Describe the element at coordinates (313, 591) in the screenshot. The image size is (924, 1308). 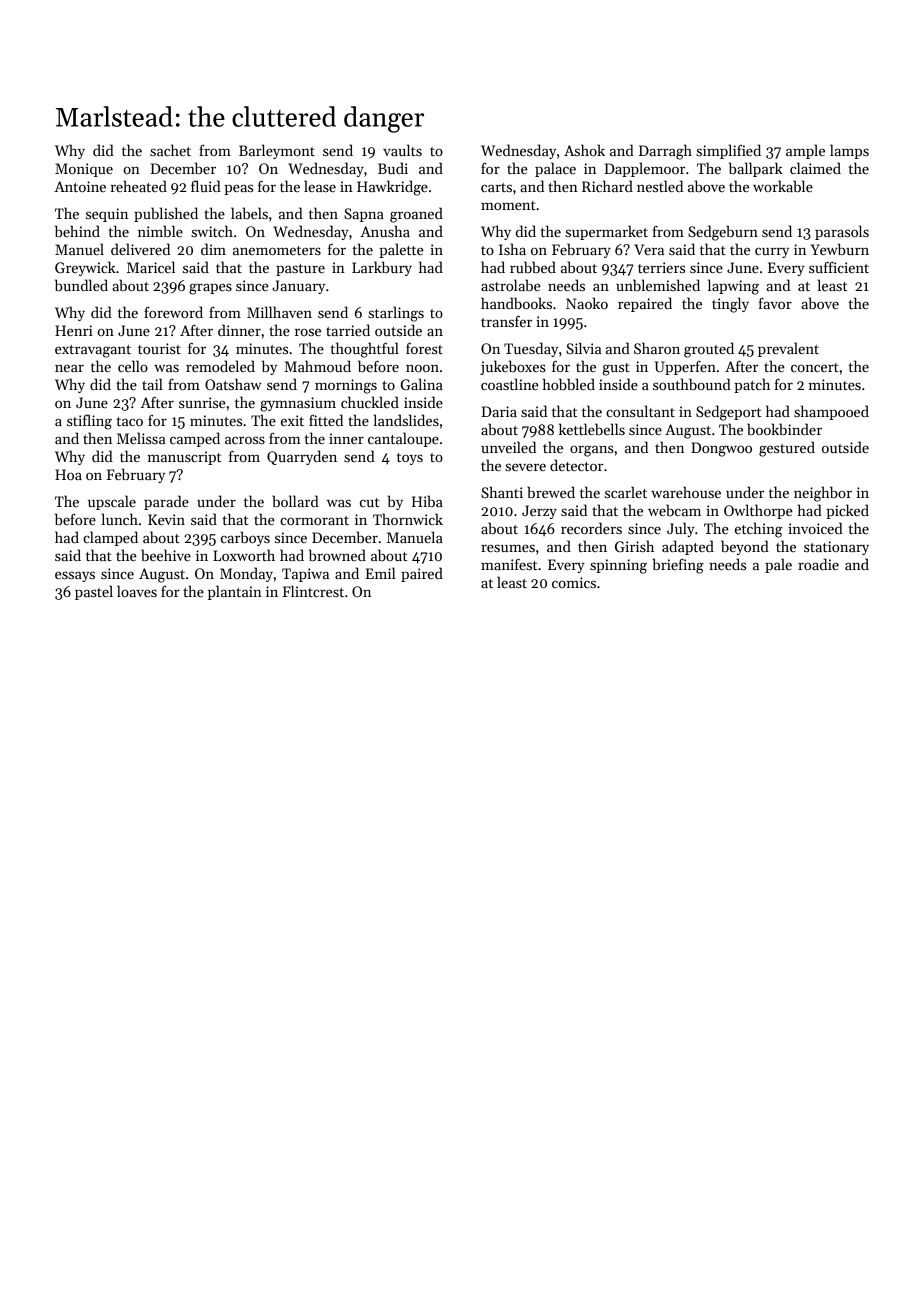
I see `Flintcrest` at that location.
